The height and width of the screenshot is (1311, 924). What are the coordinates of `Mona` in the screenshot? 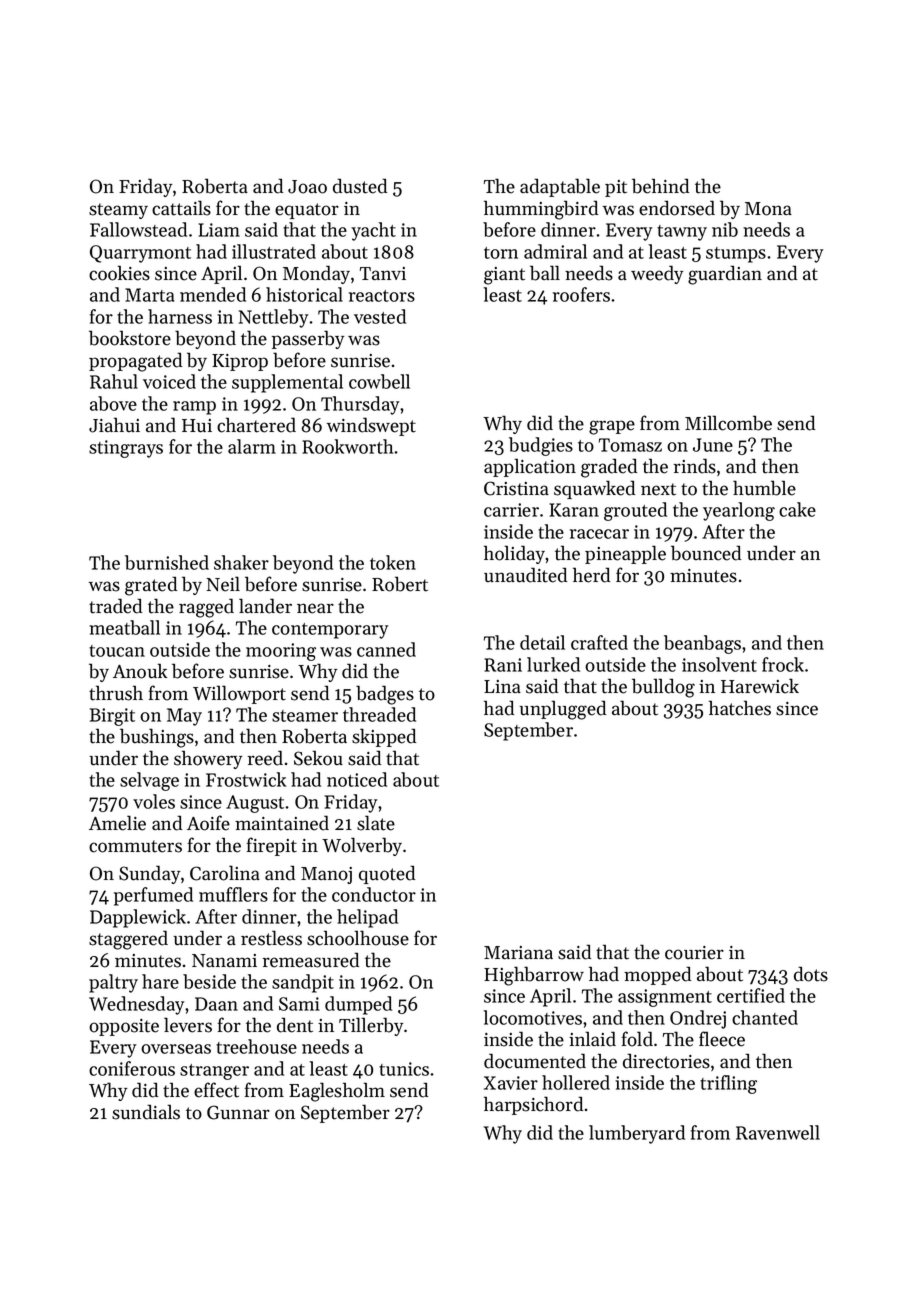 It's located at (768, 209).
